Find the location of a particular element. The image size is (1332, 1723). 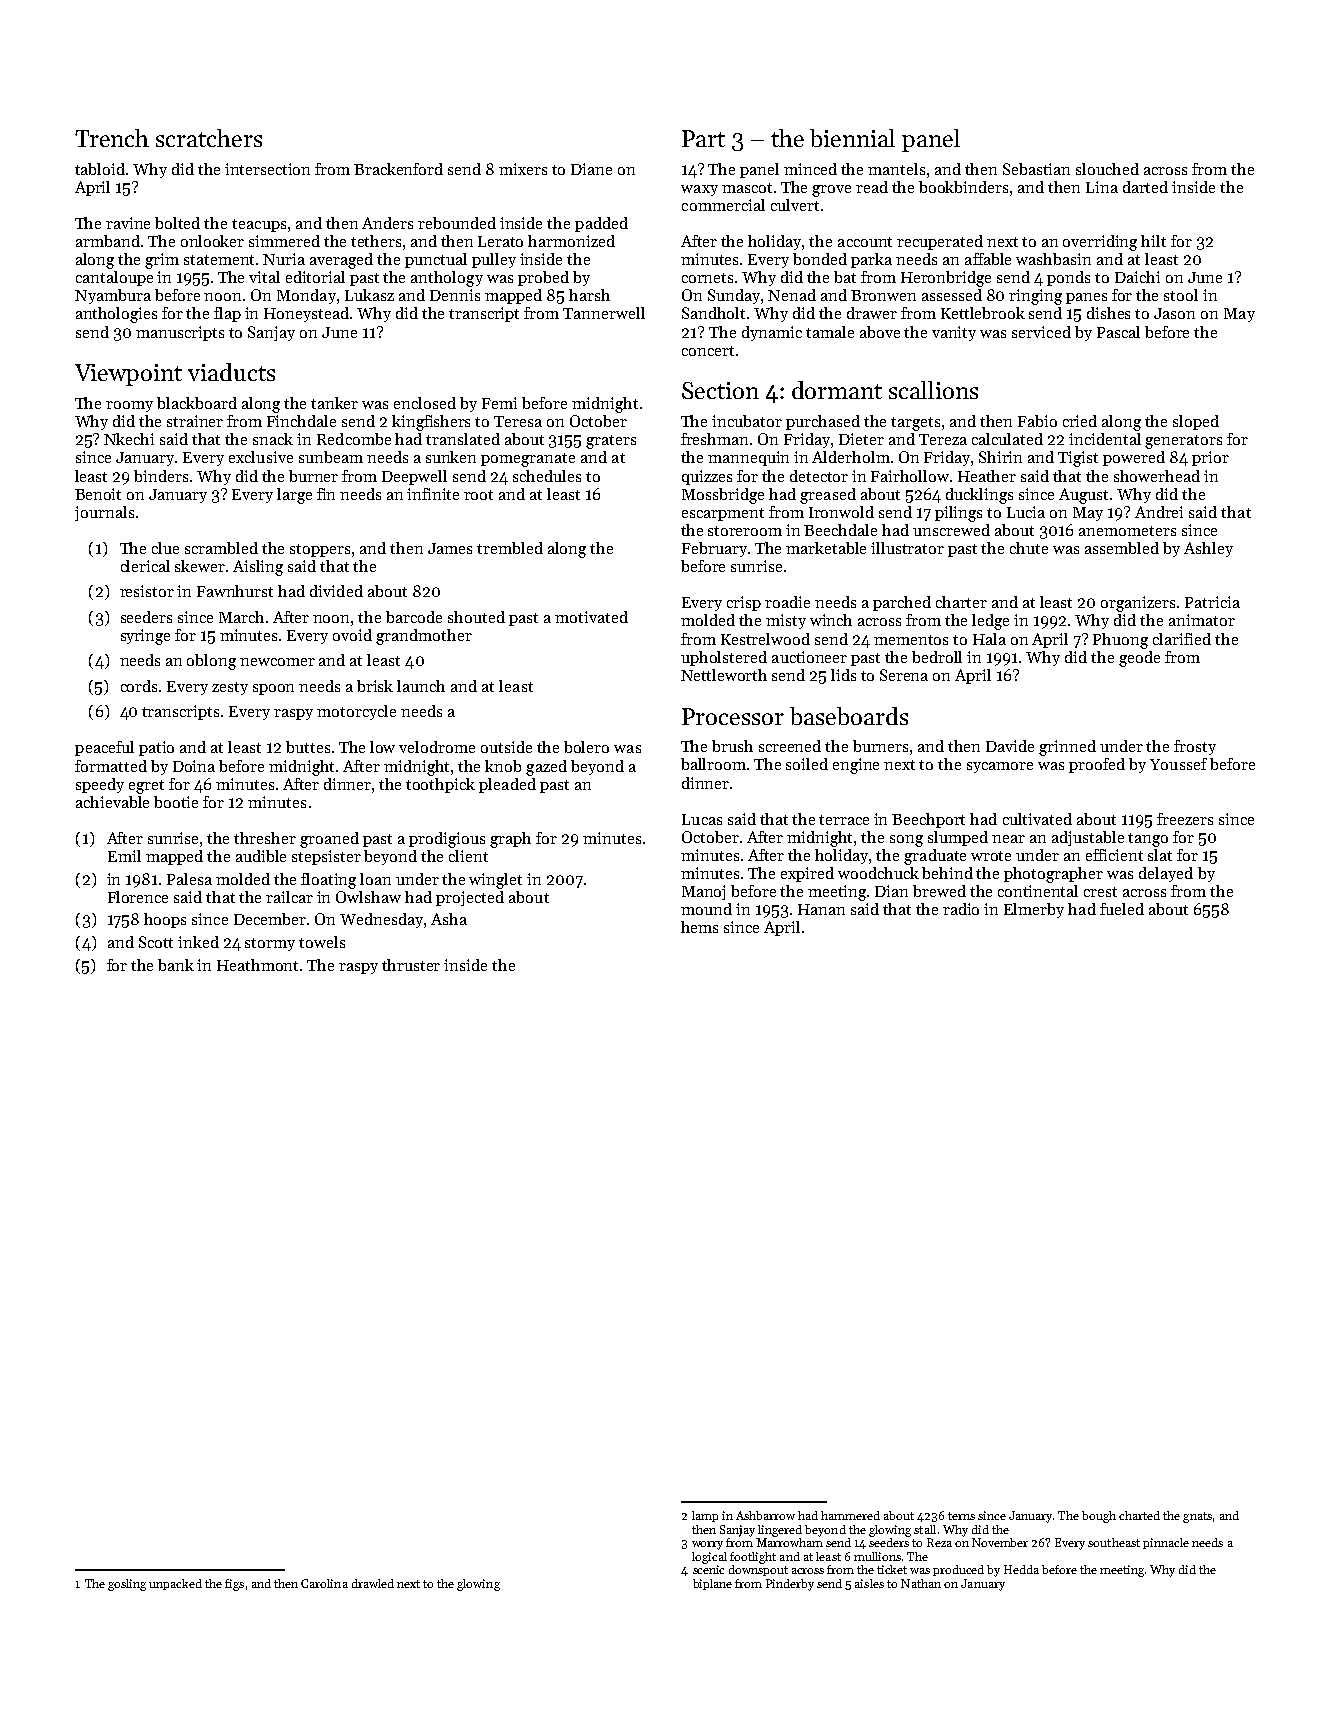

hammered is located at coordinates (850, 1515).
